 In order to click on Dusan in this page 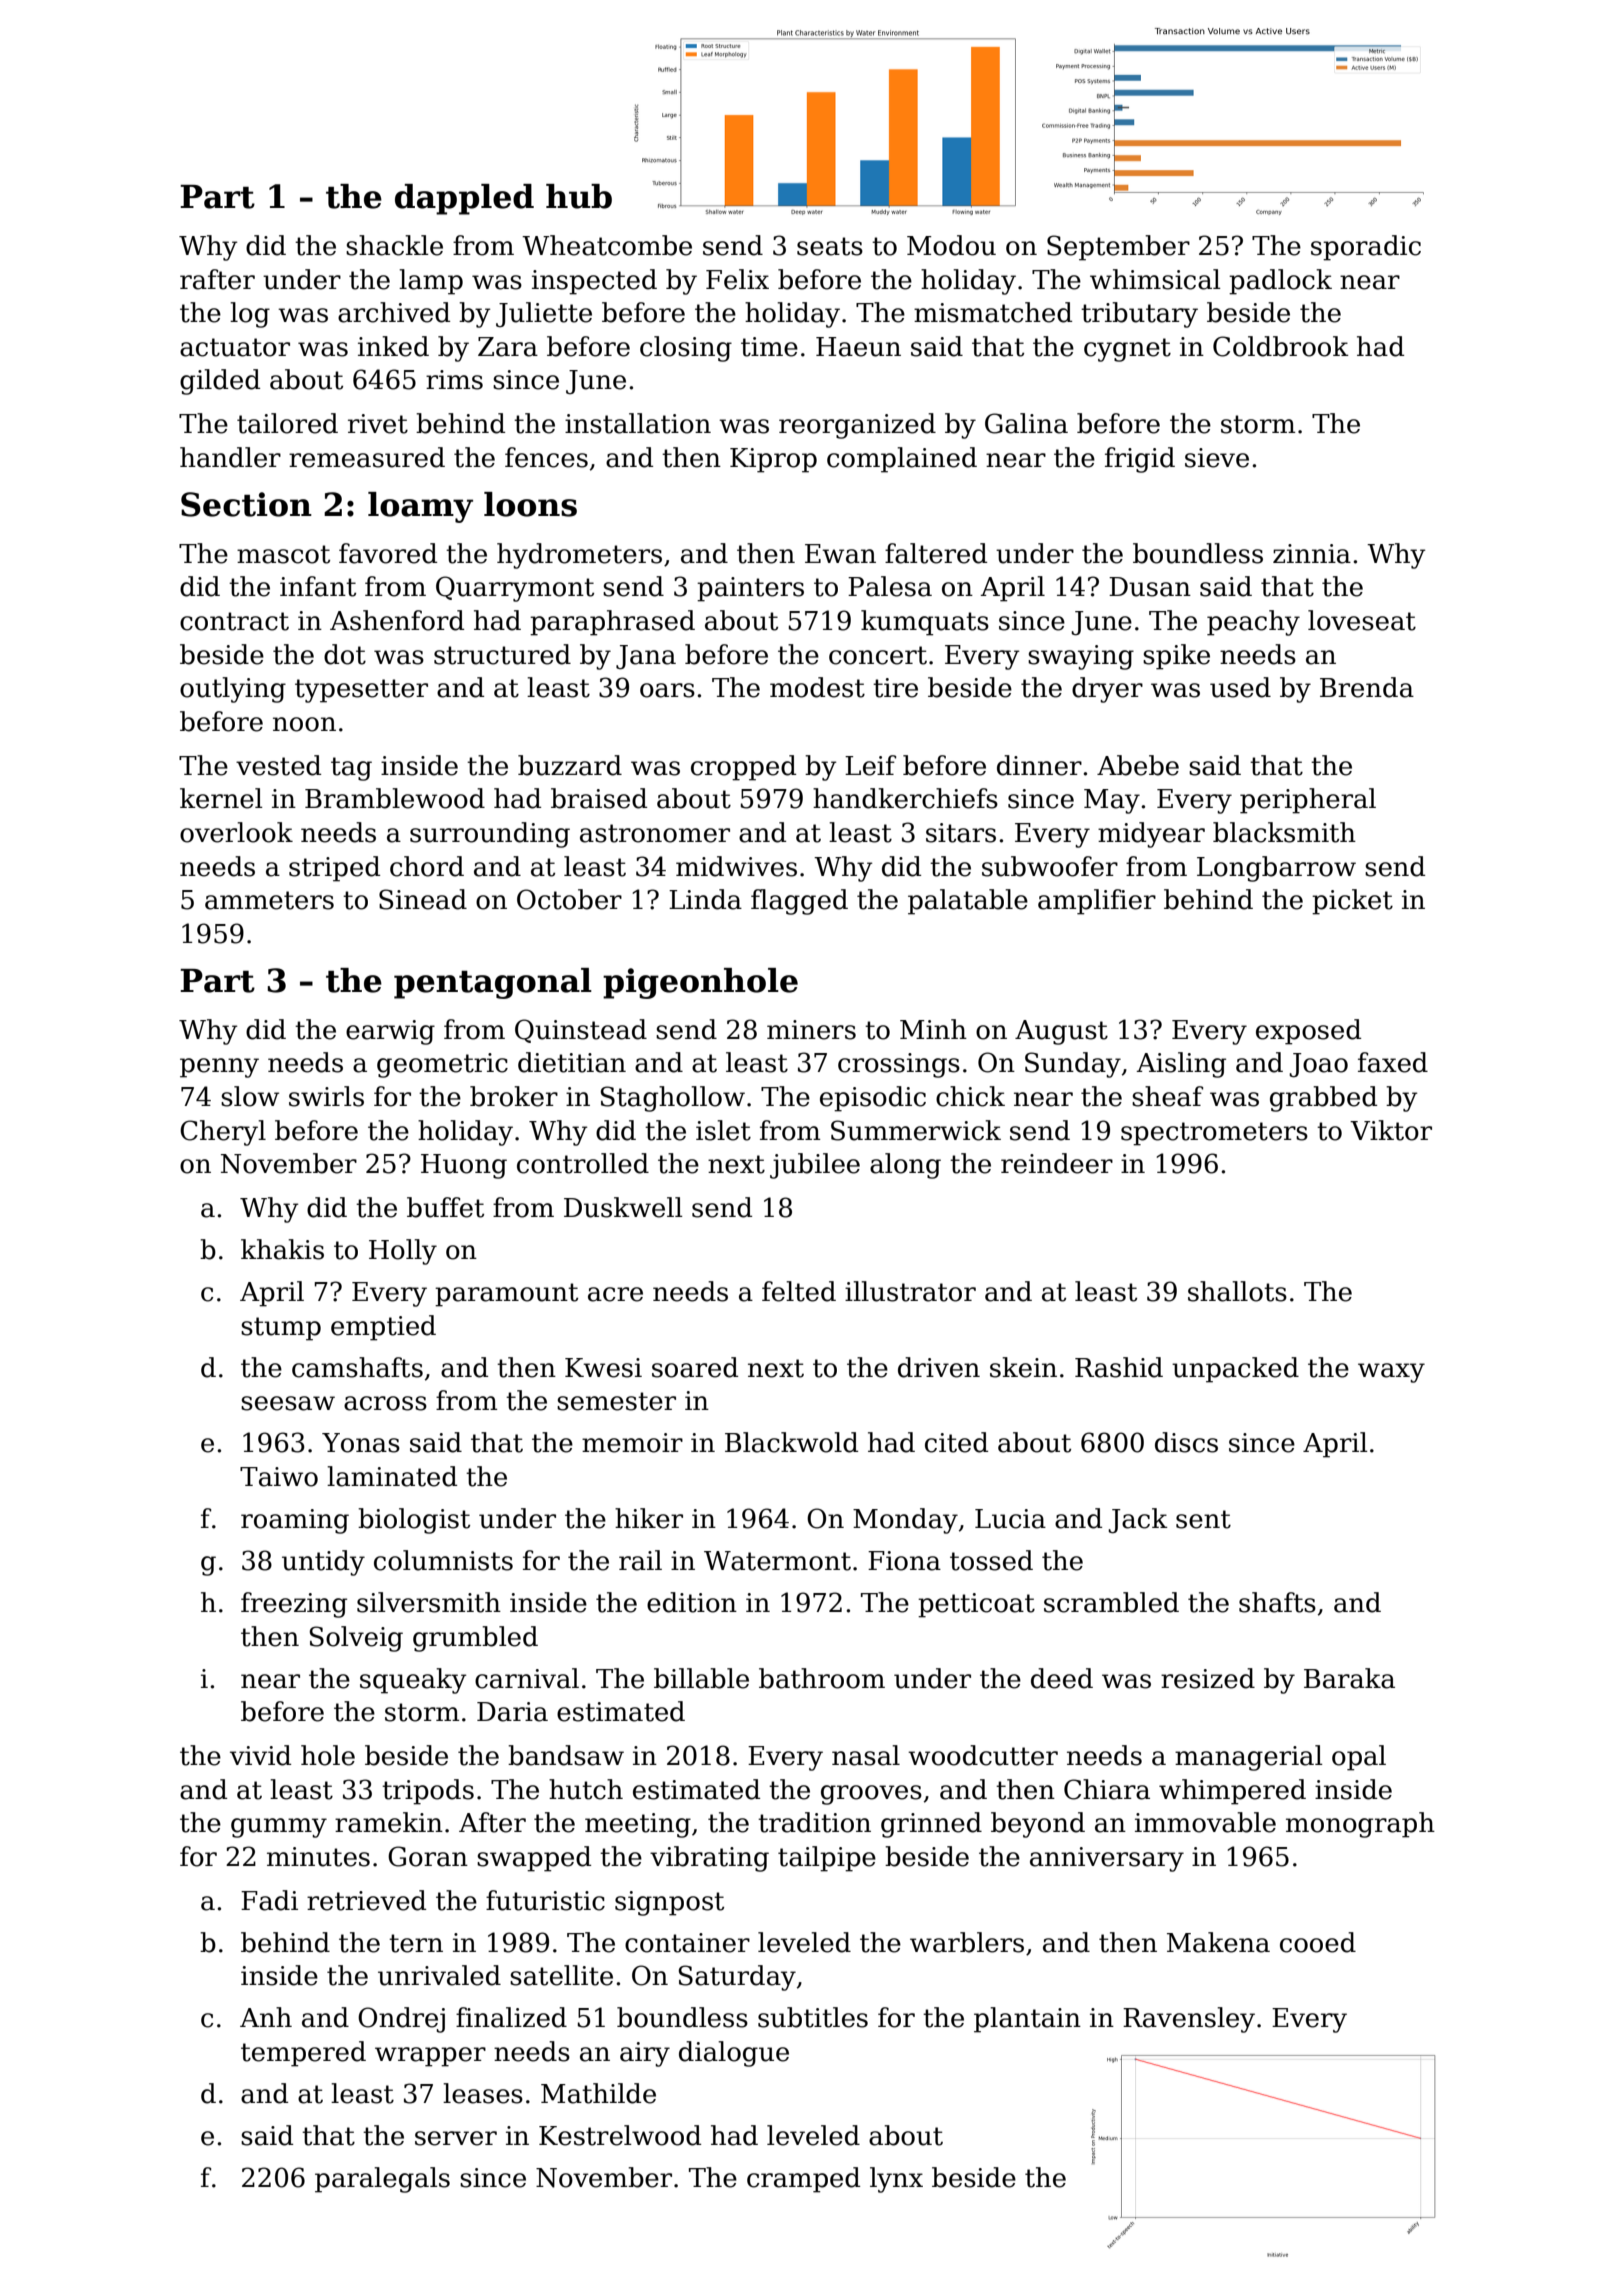, I will do `click(1150, 587)`.
